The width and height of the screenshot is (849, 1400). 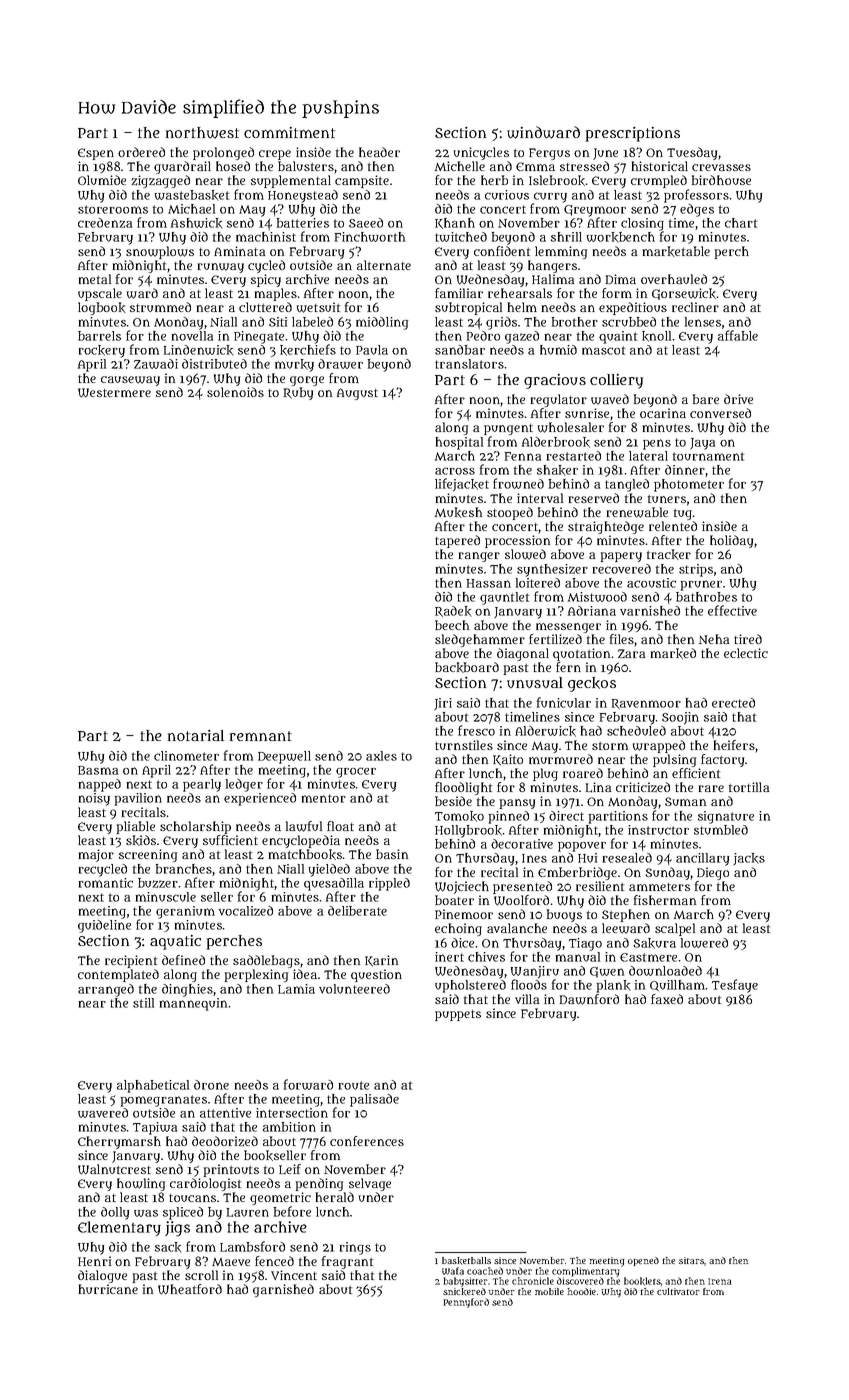 I want to click on palisade, so click(x=374, y=1100).
